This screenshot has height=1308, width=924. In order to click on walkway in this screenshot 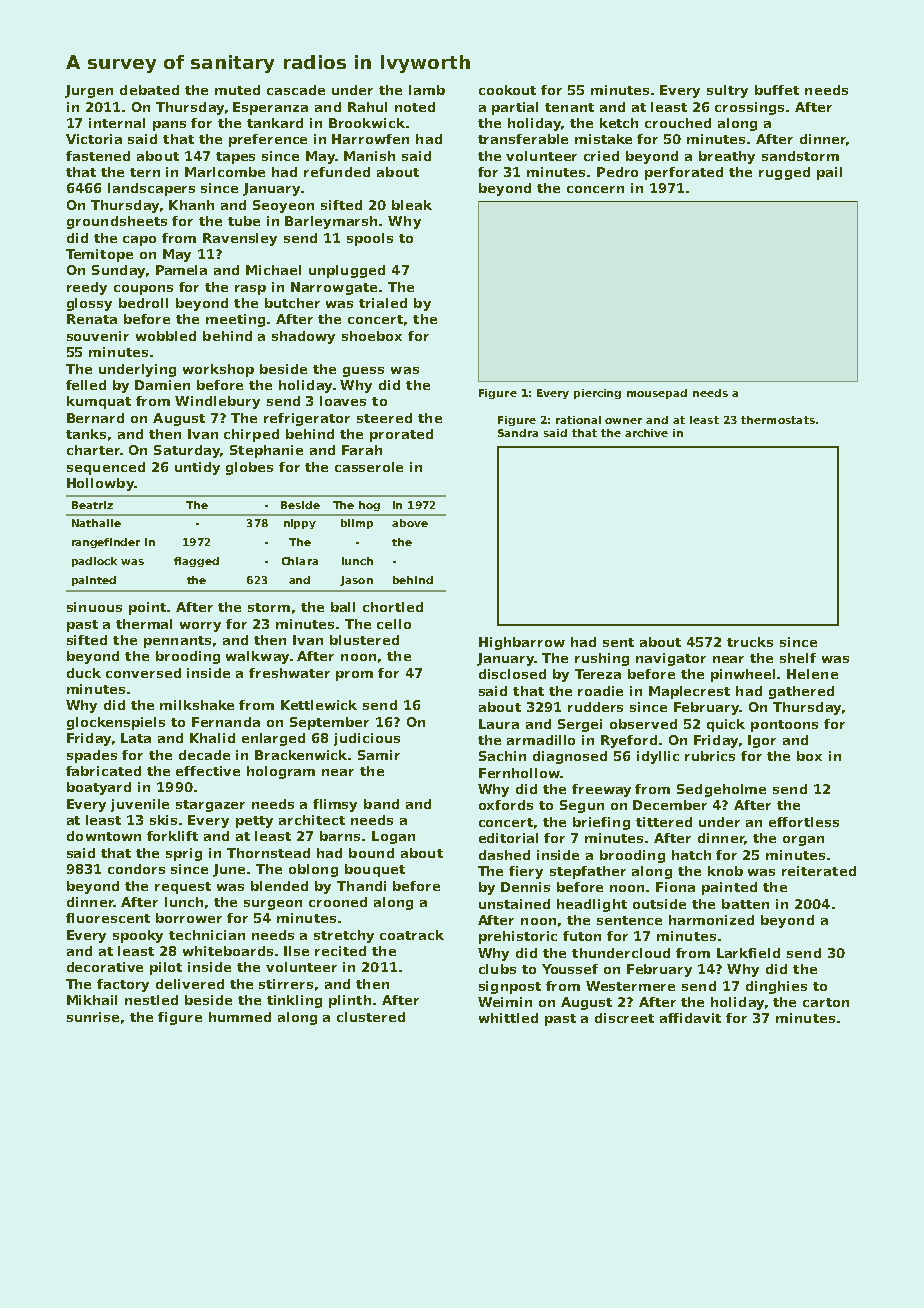, I will do `click(257, 657)`.
